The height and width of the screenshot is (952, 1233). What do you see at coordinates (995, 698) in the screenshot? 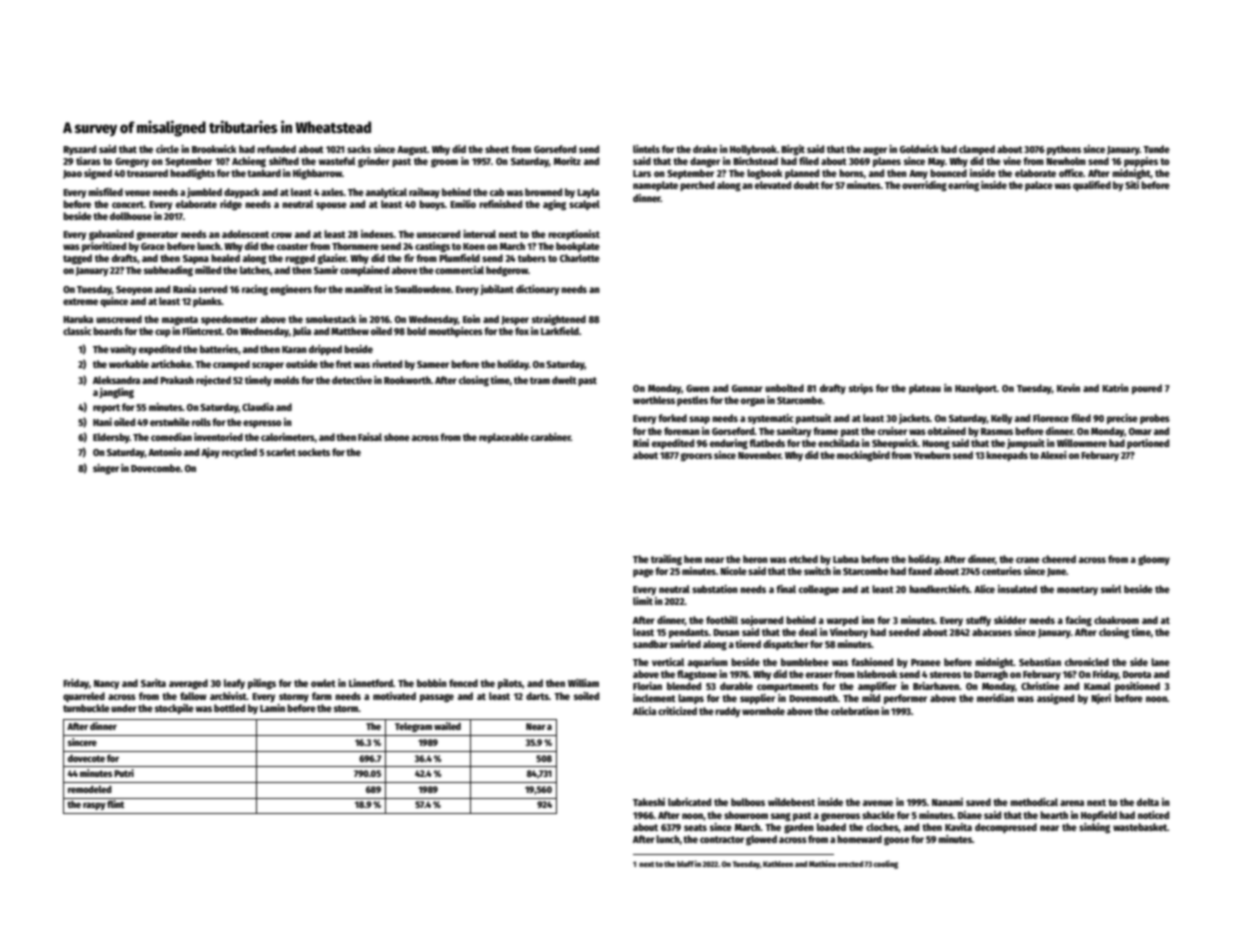
I see `meridian` at bounding box center [995, 698].
